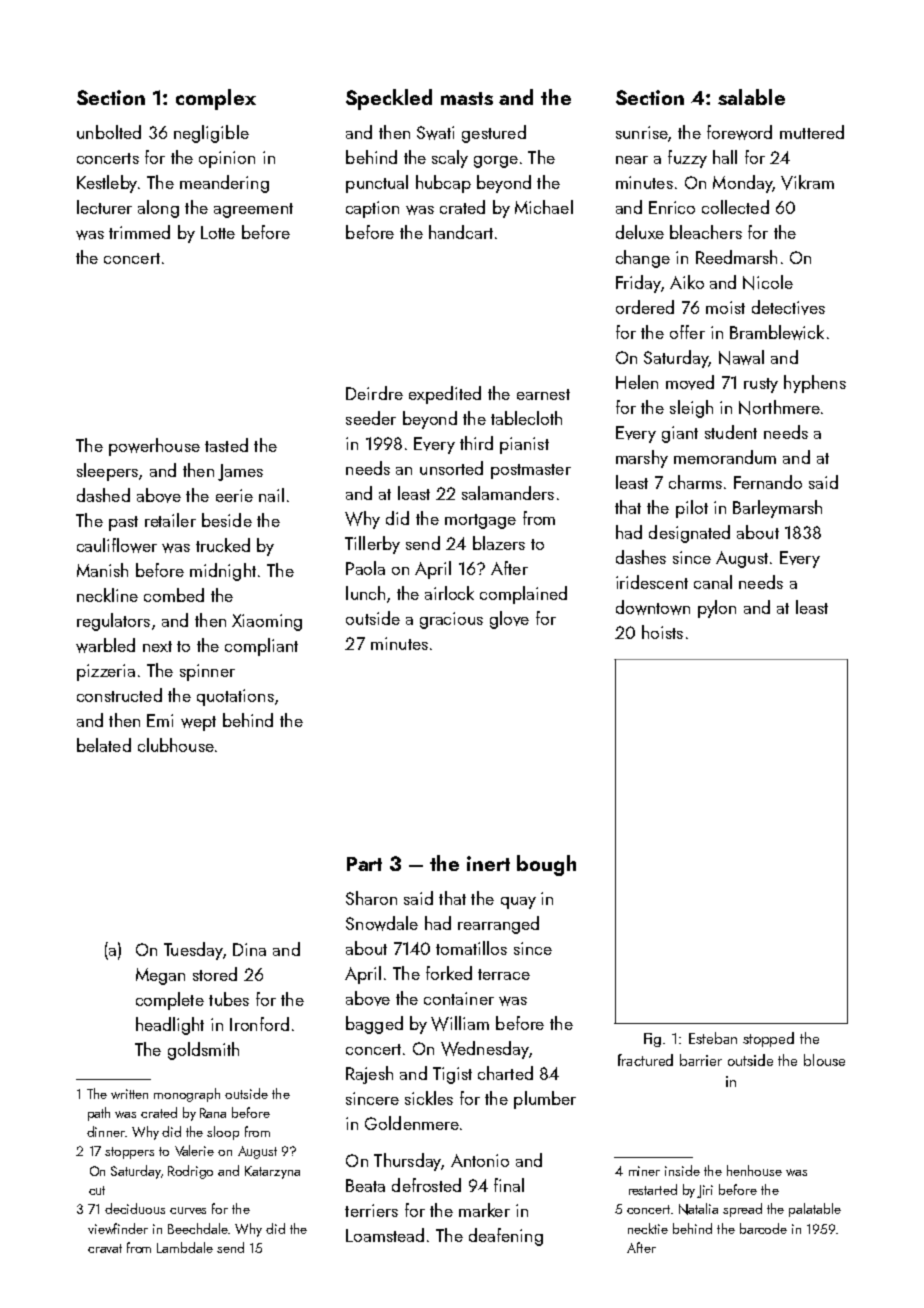 The image size is (924, 1308). Describe the element at coordinates (160, 976) in the image. I see `Megan` at that location.
